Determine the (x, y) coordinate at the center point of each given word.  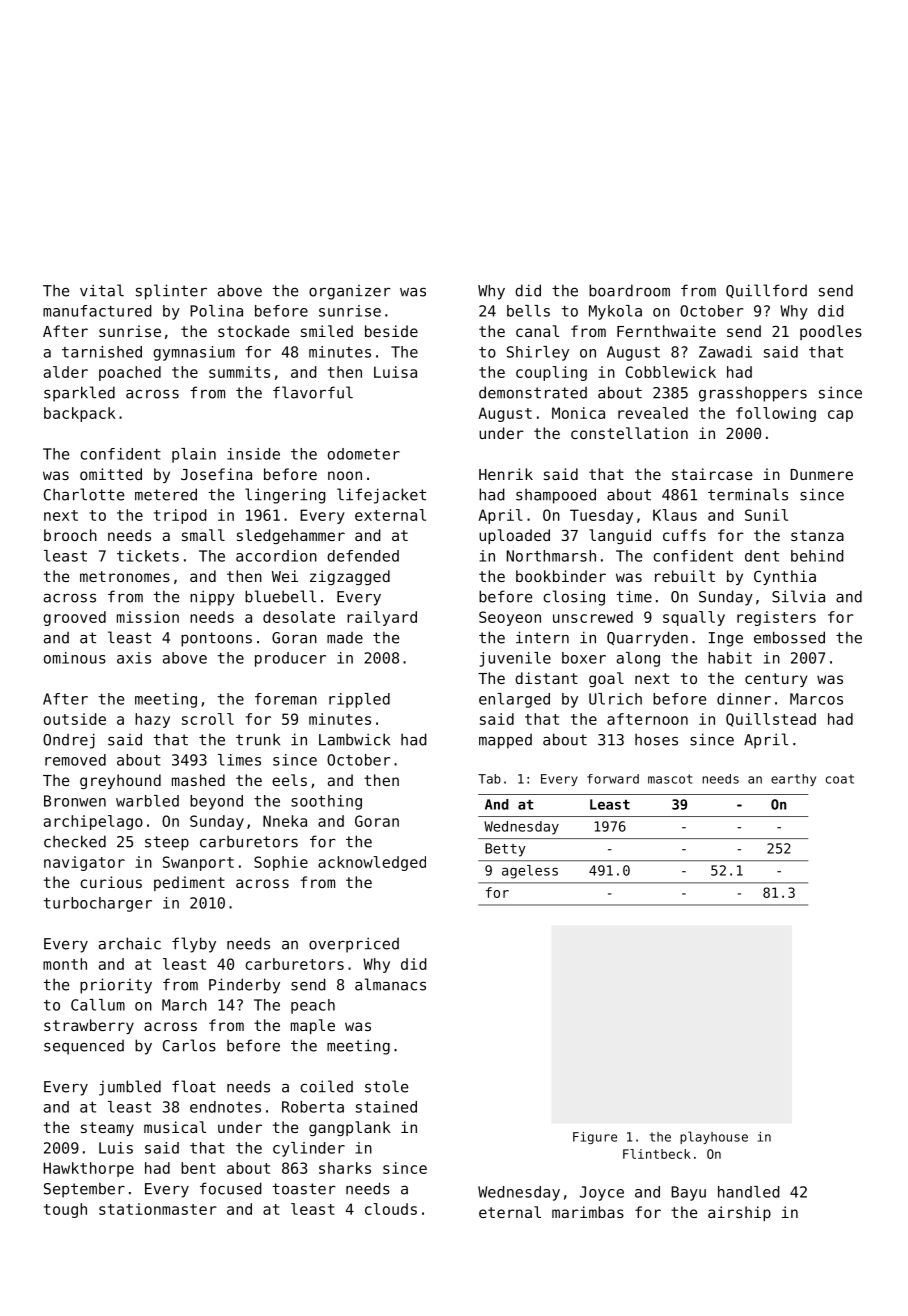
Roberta (313, 1107)
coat (840, 779)
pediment (189, 883)
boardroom (629, 290)
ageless (530, 872)
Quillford (766, 291)
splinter (171, 292)
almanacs (390, 984)
